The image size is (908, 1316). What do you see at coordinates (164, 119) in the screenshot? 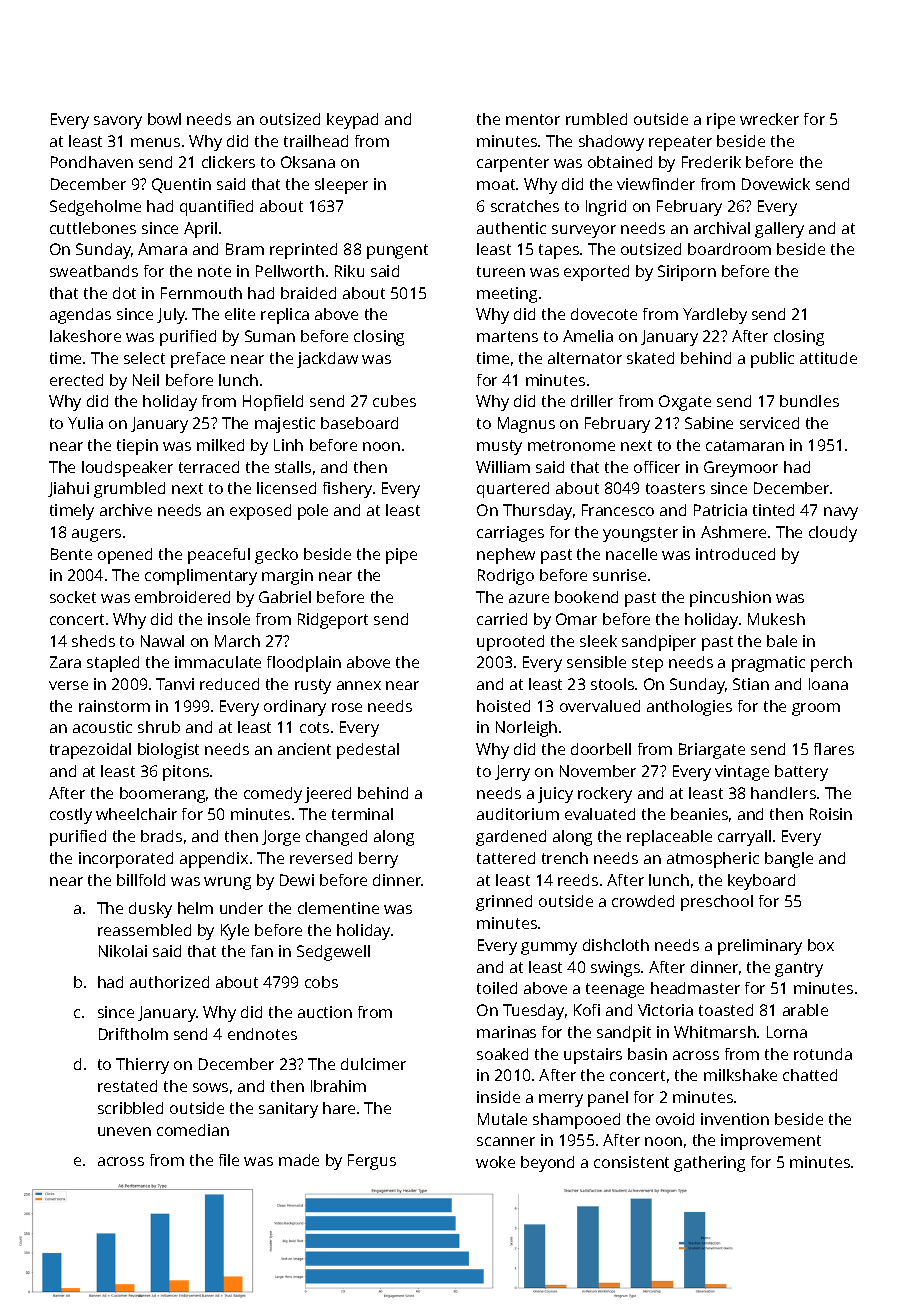
I see `bowl` at bounding box center [164, 119].
